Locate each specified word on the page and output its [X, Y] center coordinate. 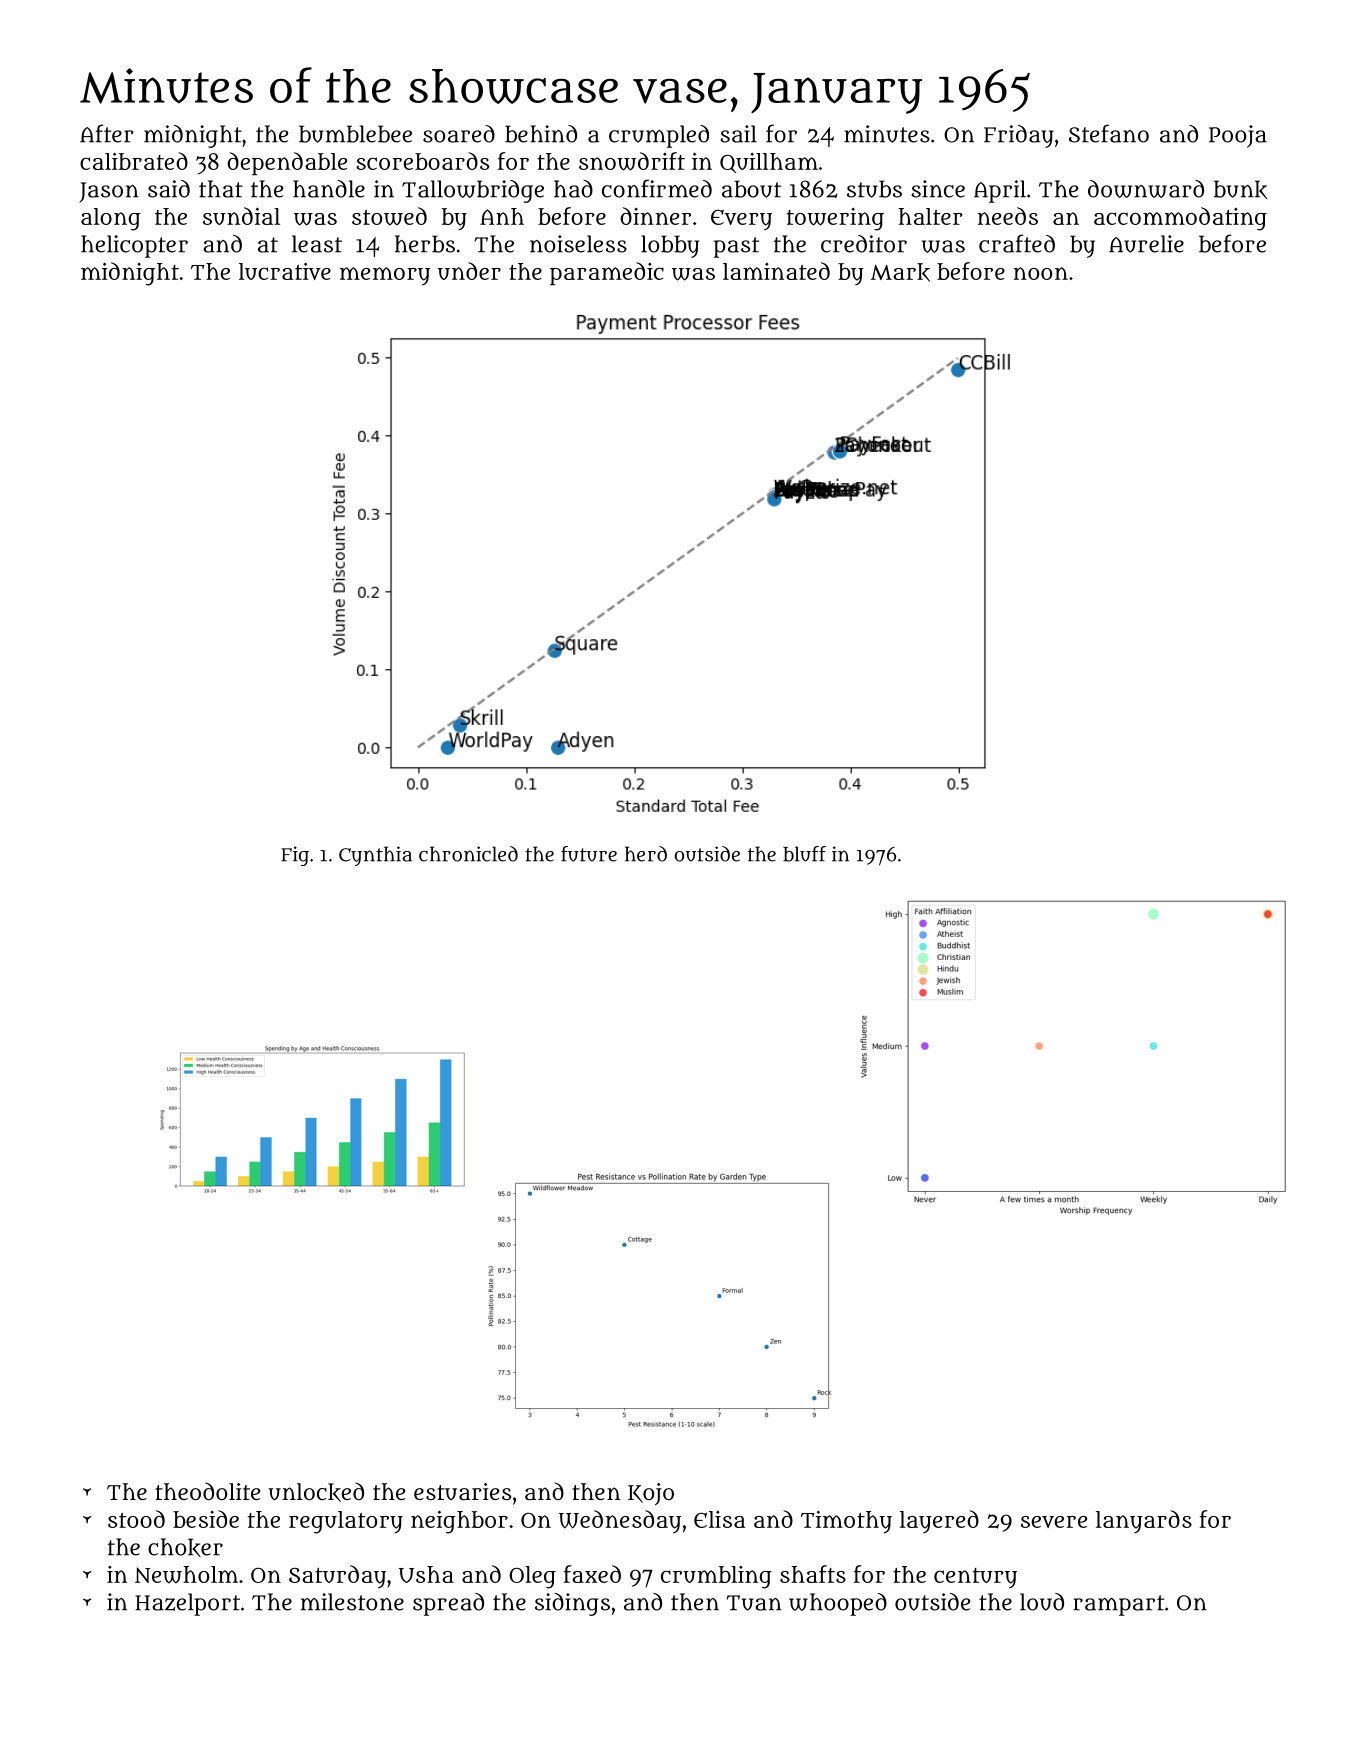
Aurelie [1146, 244]
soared [459, 134]
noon [1041, 273]
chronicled [468, 854]
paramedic [607, 273]
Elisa [720, 1519]
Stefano [1109, 133]
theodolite [207, 1491]
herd [646, 854]
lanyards [1144, 1521]
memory [385, 276]
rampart [1118, 1605]
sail [738, 134]
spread [448, 1604]
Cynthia [375, 856]
